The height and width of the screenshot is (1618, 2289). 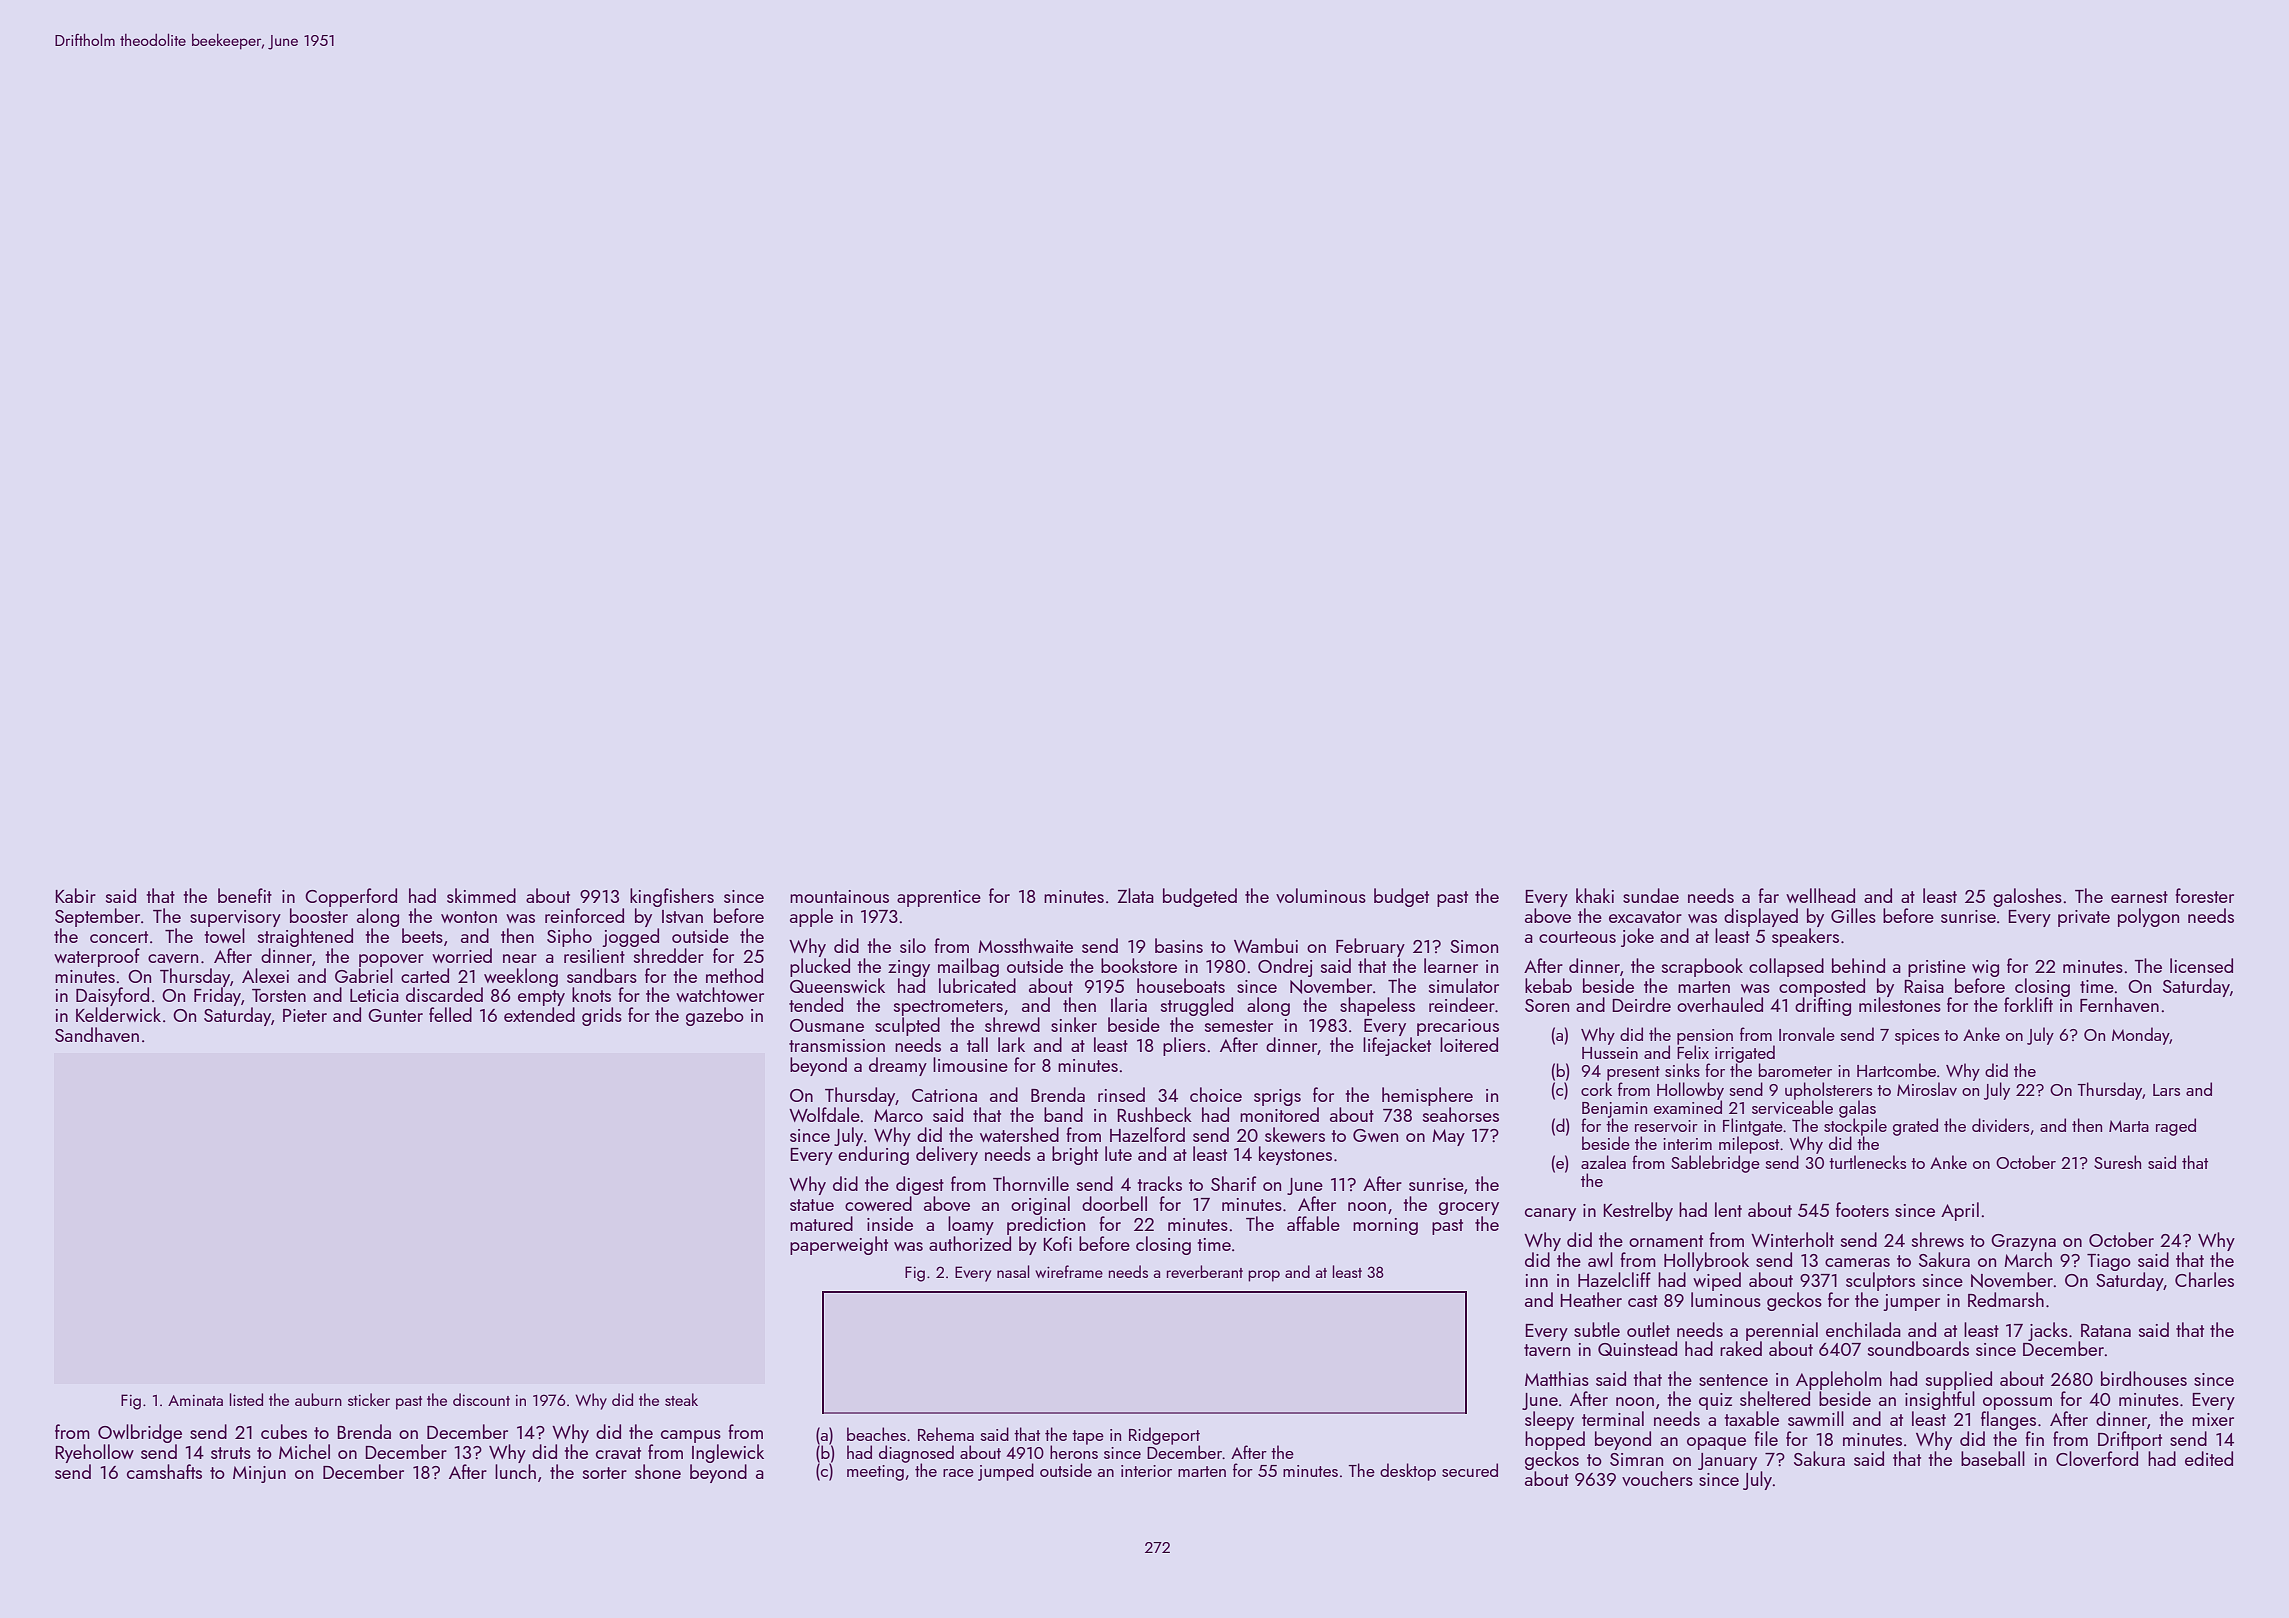 I want to click on sundae, so click(x=1651, y=895).
